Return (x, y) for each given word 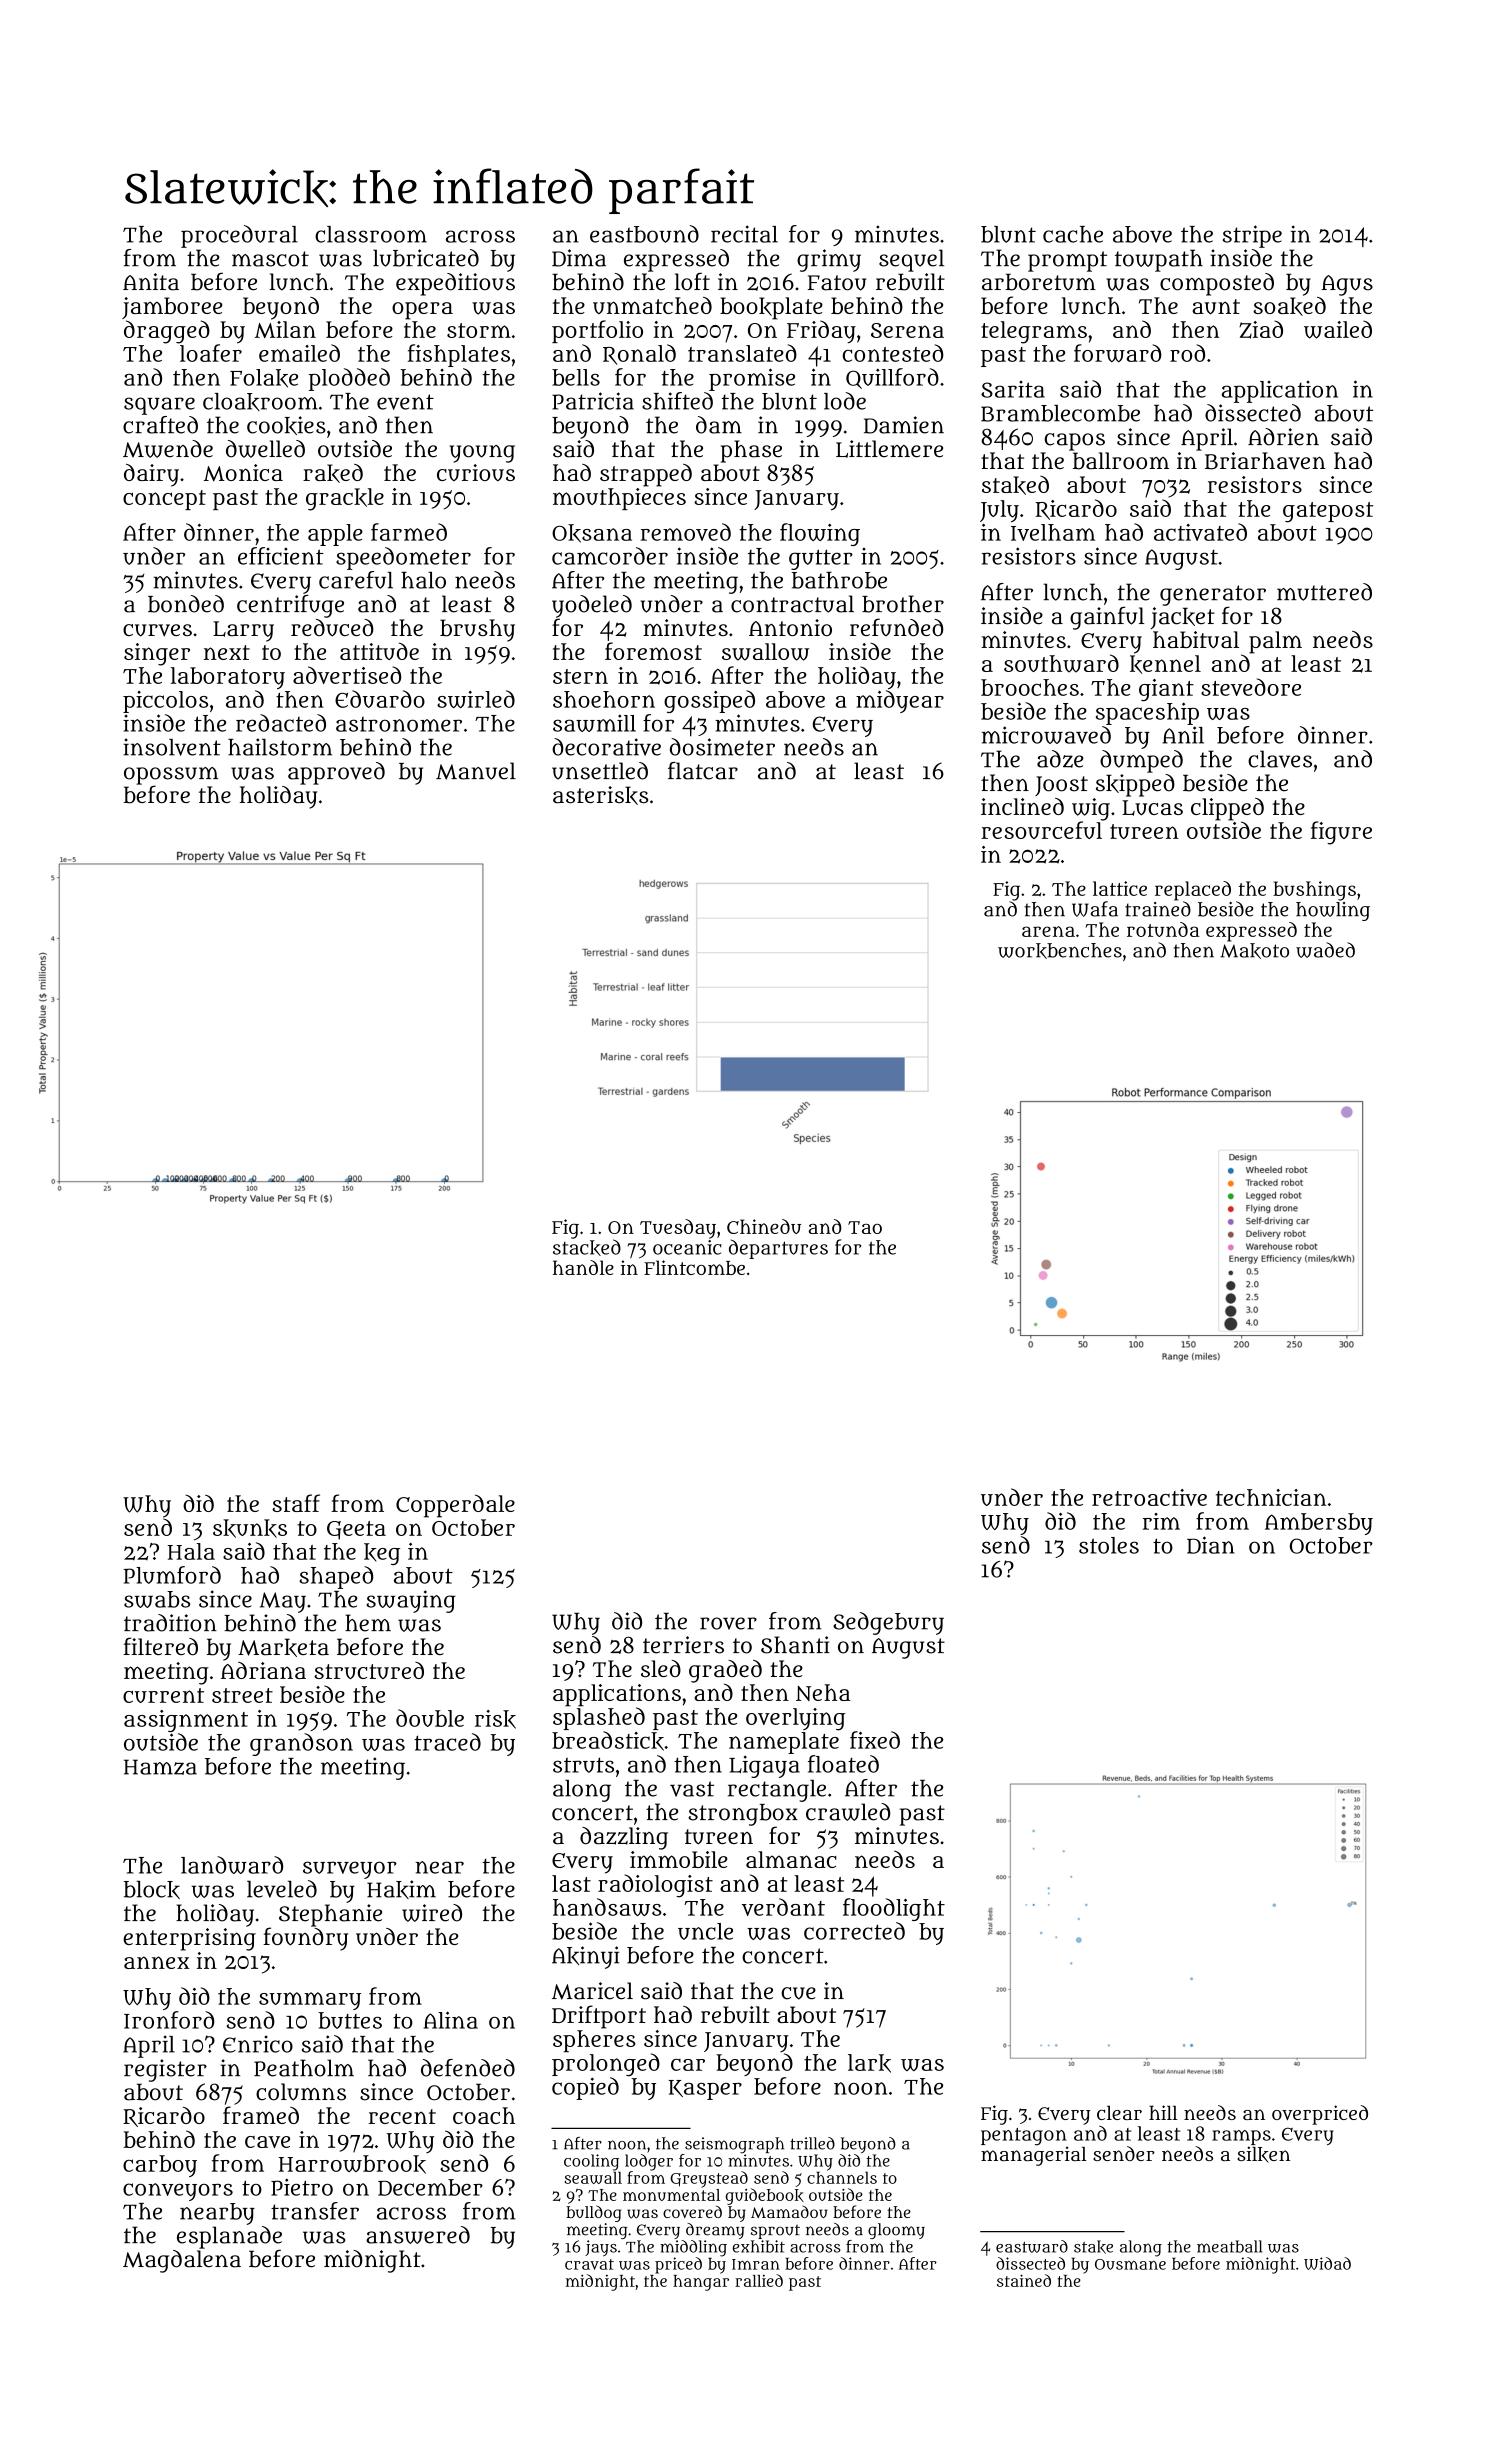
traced (447, 1742)
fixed (875, 1740)
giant (1166, 690)
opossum (171, 776)
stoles (1109, 1545)
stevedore (1251, 687)
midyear (900, 701)
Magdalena (182, 2261)
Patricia (593, 401)
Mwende (168, 449)
